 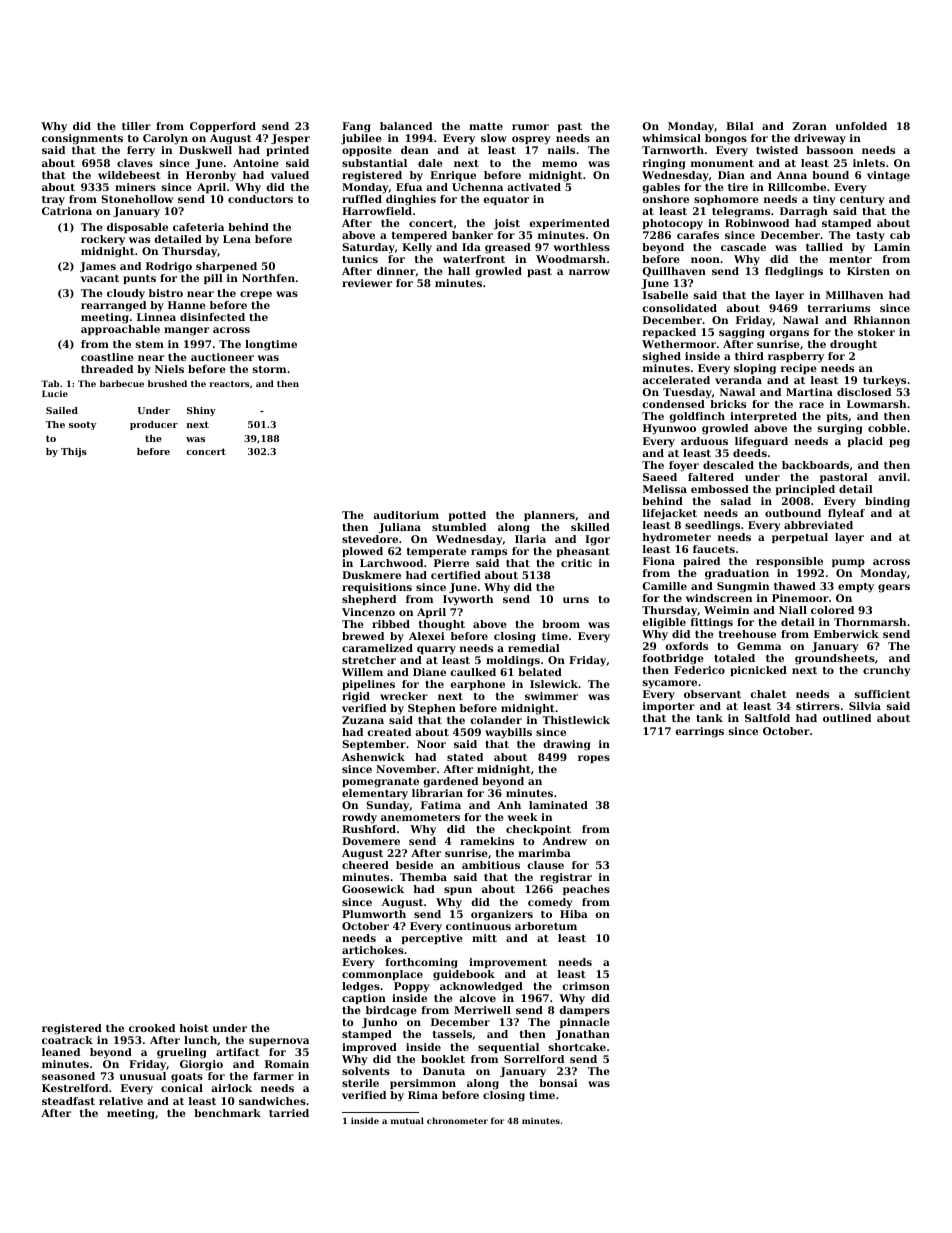 What do you see at coordinates (496, 720) in the screenshot?
I see `colander` at bounding box center [496, 720].
